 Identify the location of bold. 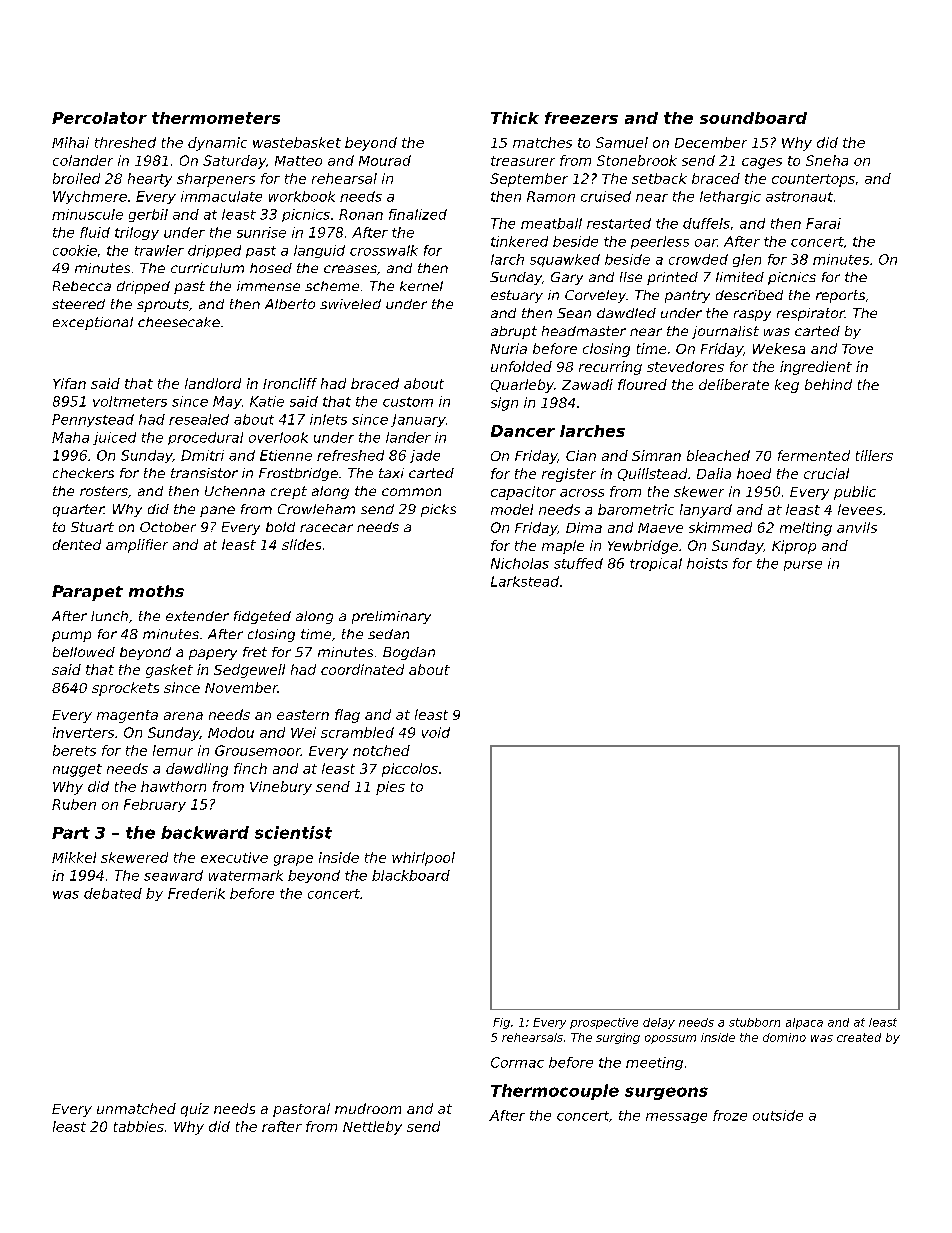
(280, 527).
